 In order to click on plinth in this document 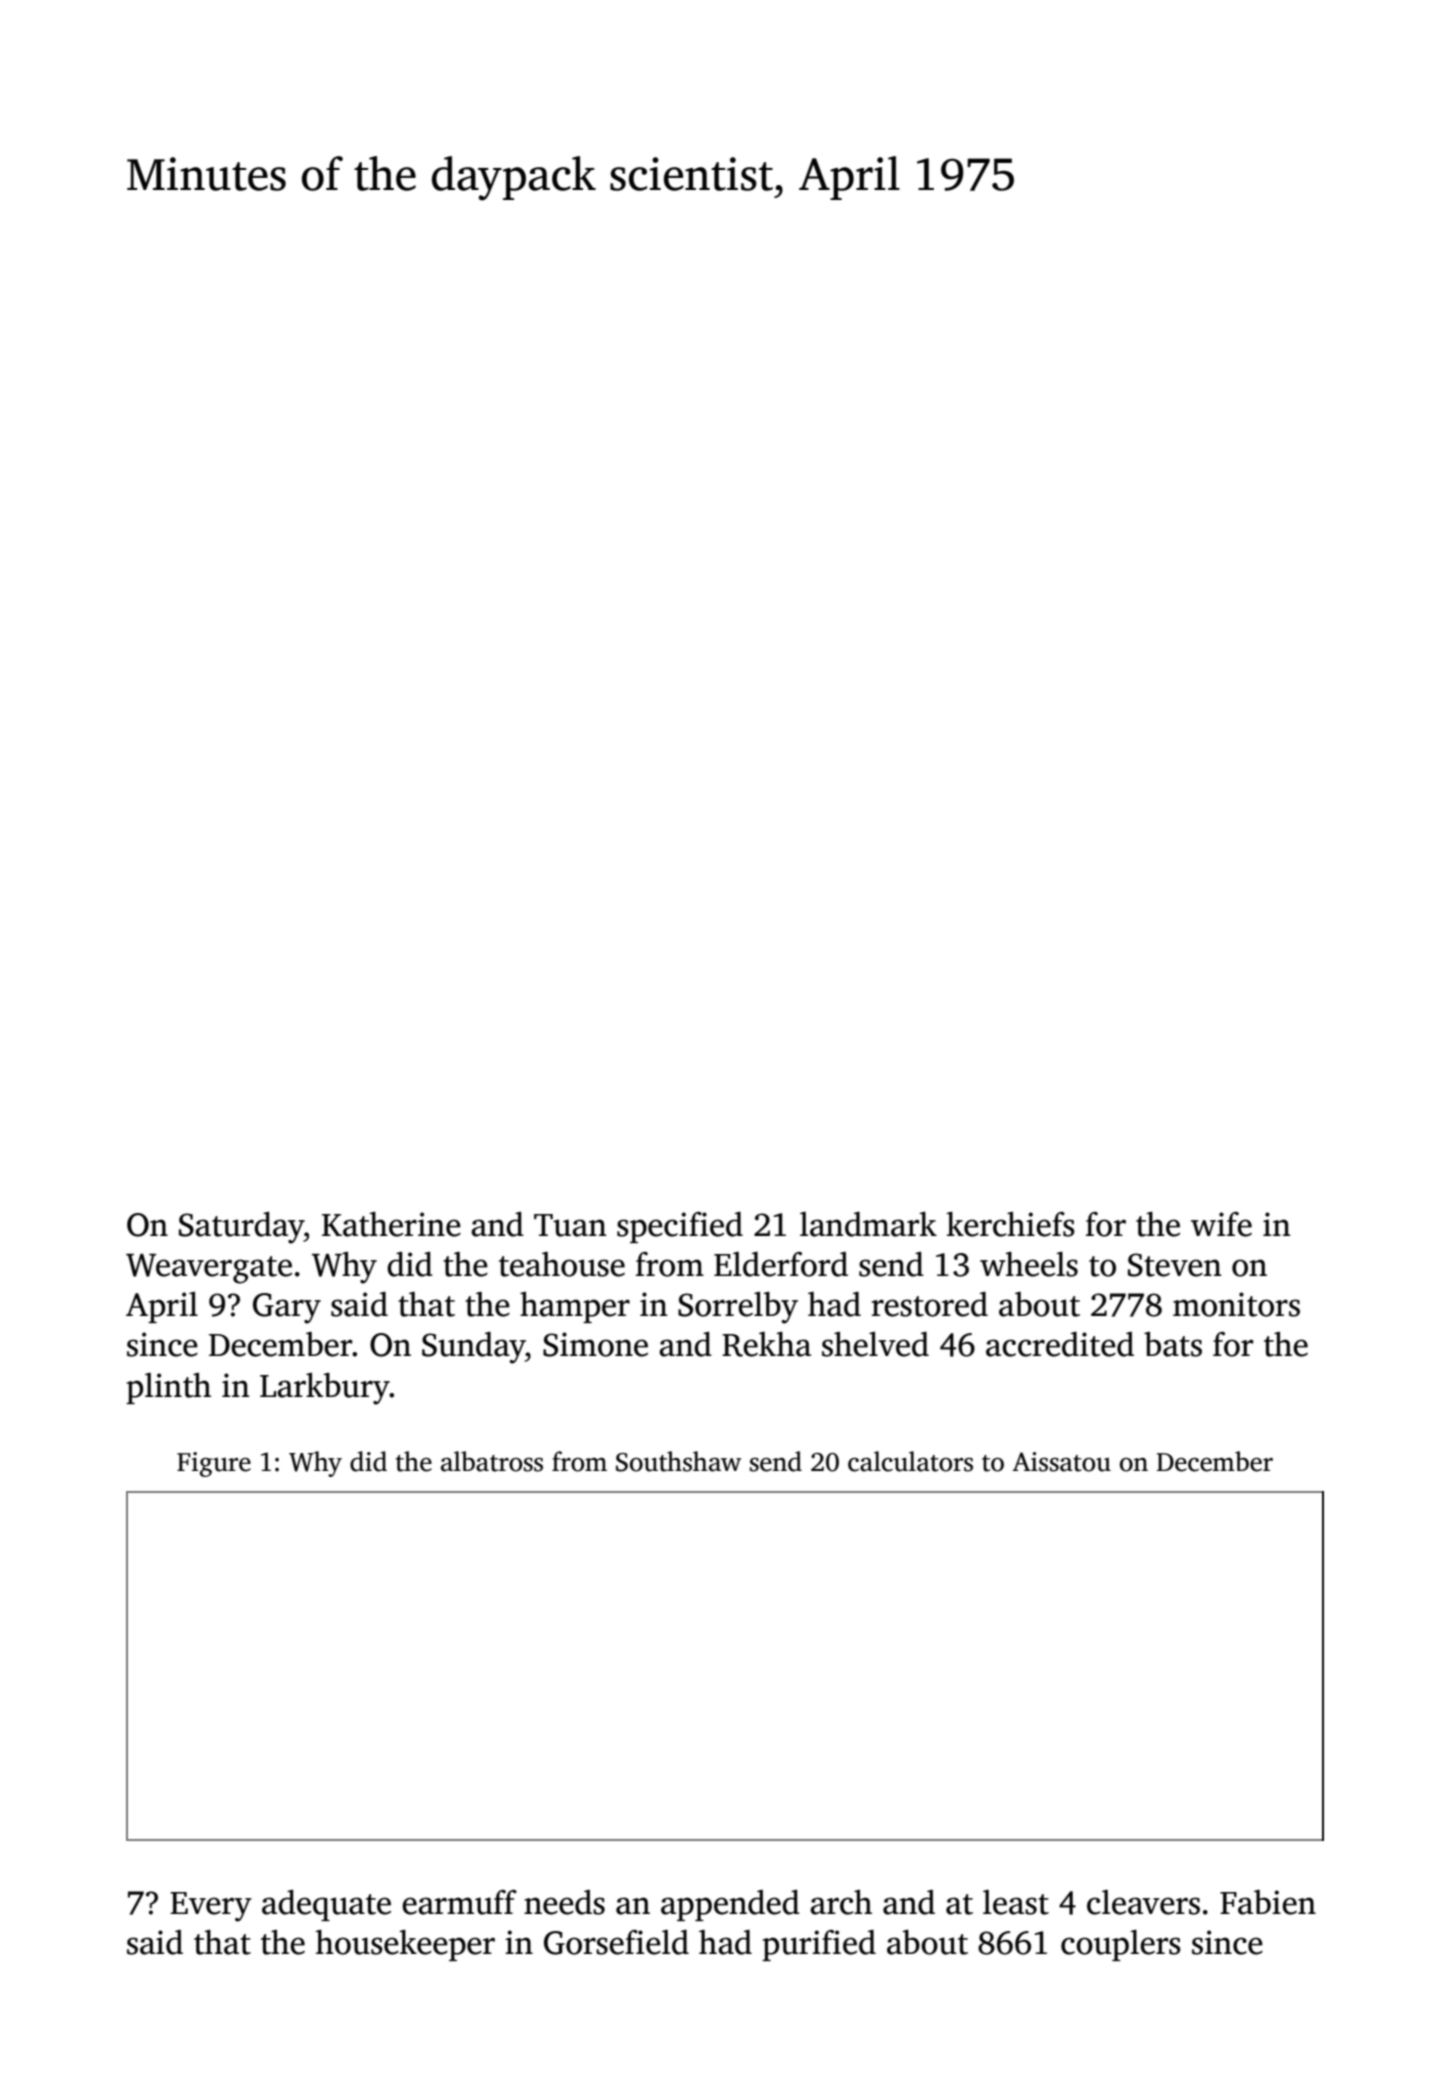, I will do `click(168, 1388)`.
